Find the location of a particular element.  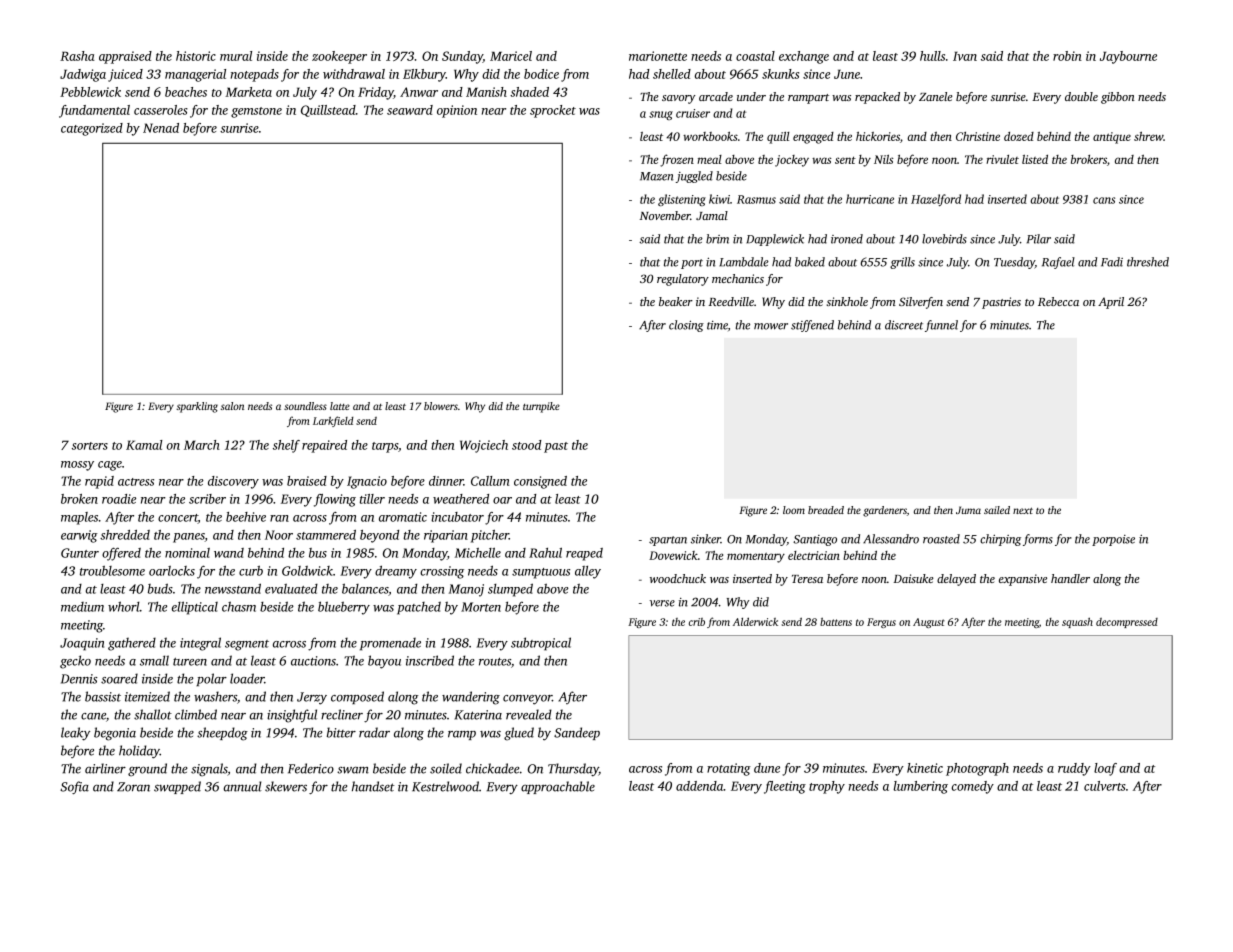

sprocket is located at coordinates (553, 111).
